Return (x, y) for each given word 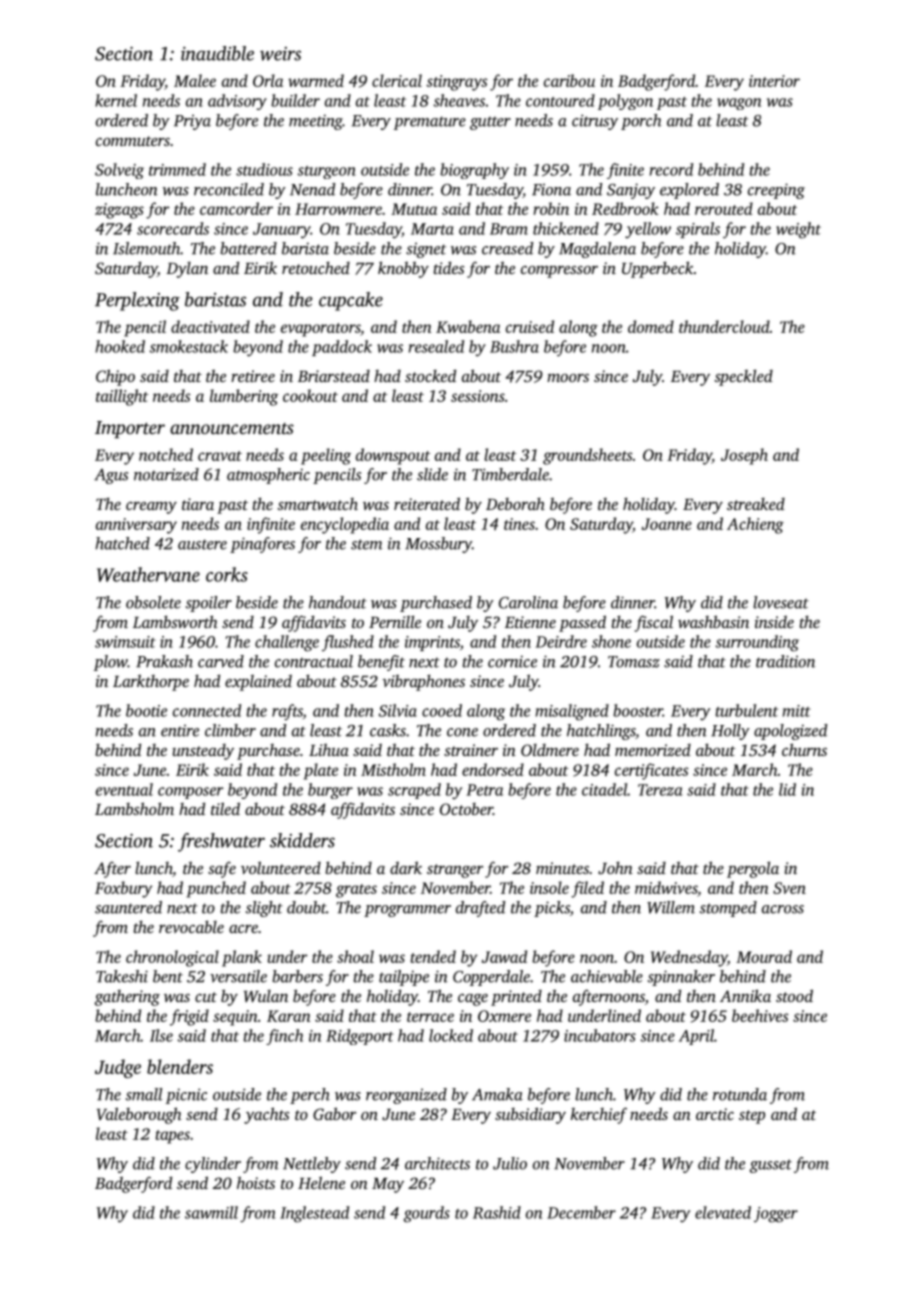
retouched (316, 267)
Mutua (414, 209)
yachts (266, 1115)
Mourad (764, 956)
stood (794, 995)
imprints (432, 643)
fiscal (654, 623)
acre (243, 929)
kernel (116, 100)
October (466, 809)
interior (774, 81)
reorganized (406, 1096)
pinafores (262, 545)
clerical (397, 80)
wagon (739, 104)
